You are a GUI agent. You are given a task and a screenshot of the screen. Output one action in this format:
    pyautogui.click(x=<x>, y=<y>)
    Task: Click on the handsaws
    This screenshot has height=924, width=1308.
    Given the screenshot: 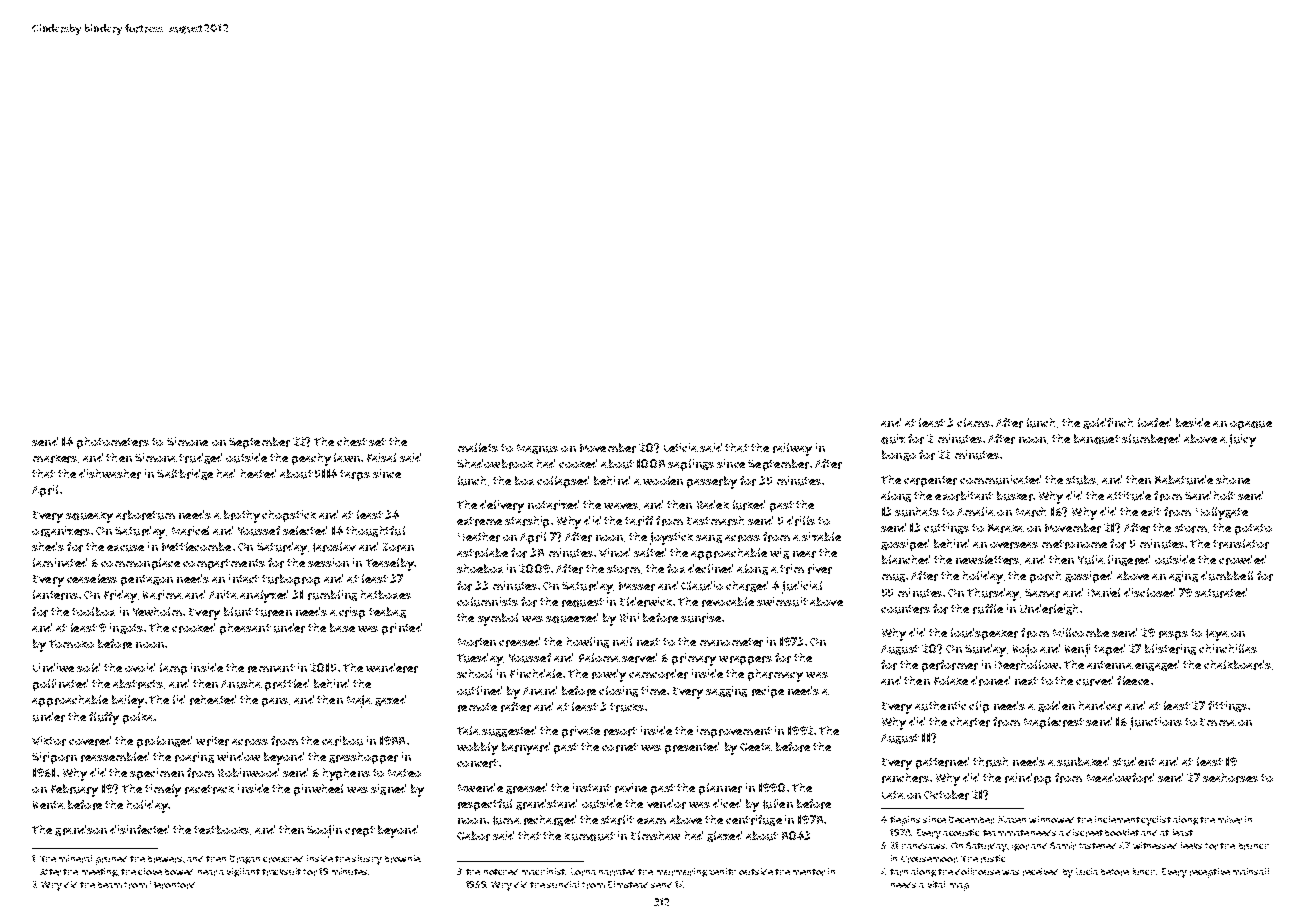 What is the action you would take?
    pyautogui.click(x=923, y=846)
